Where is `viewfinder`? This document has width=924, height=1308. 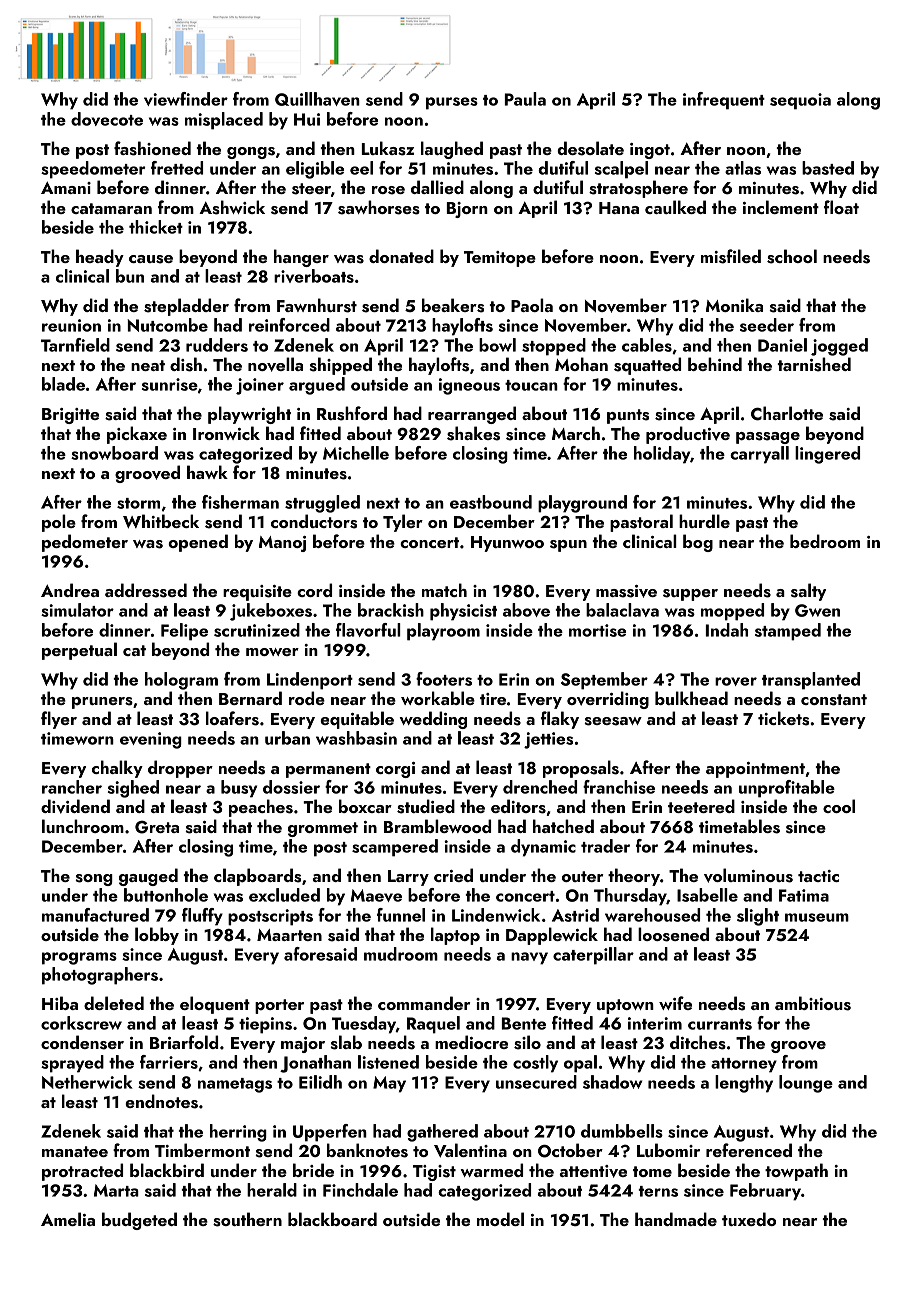
viewfinder is located at coordinates (186, 99).
